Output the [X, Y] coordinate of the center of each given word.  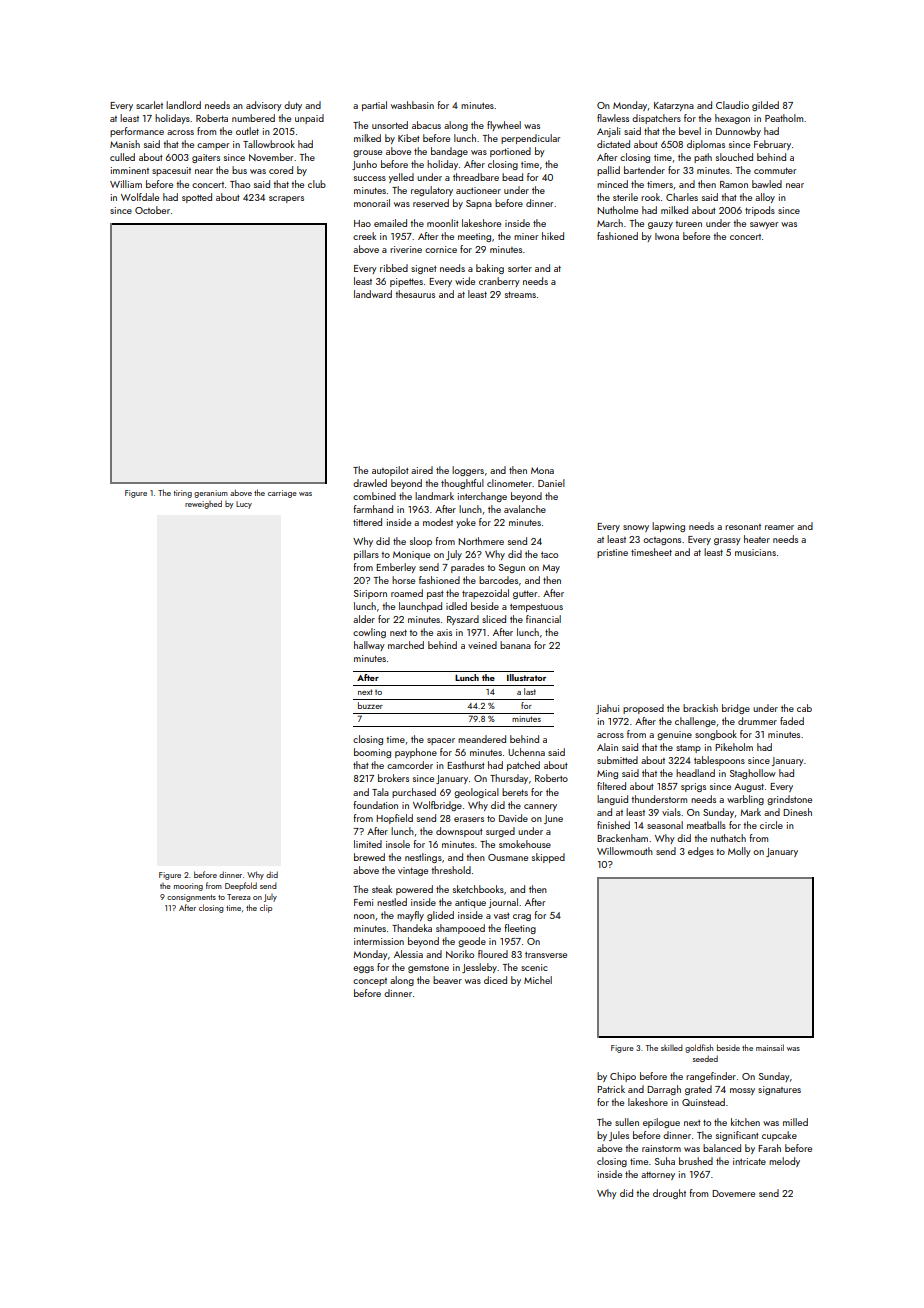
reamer [779, 527]
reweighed [203, 504]
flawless [613, 118]
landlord [183, 105]
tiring [183, 494]
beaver [447, 980]
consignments [191, 898]
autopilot [390, 471]
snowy [636, 528]
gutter [525, 595]
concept [370, 982]
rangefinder [711, 1077]
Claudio [732, 105]
